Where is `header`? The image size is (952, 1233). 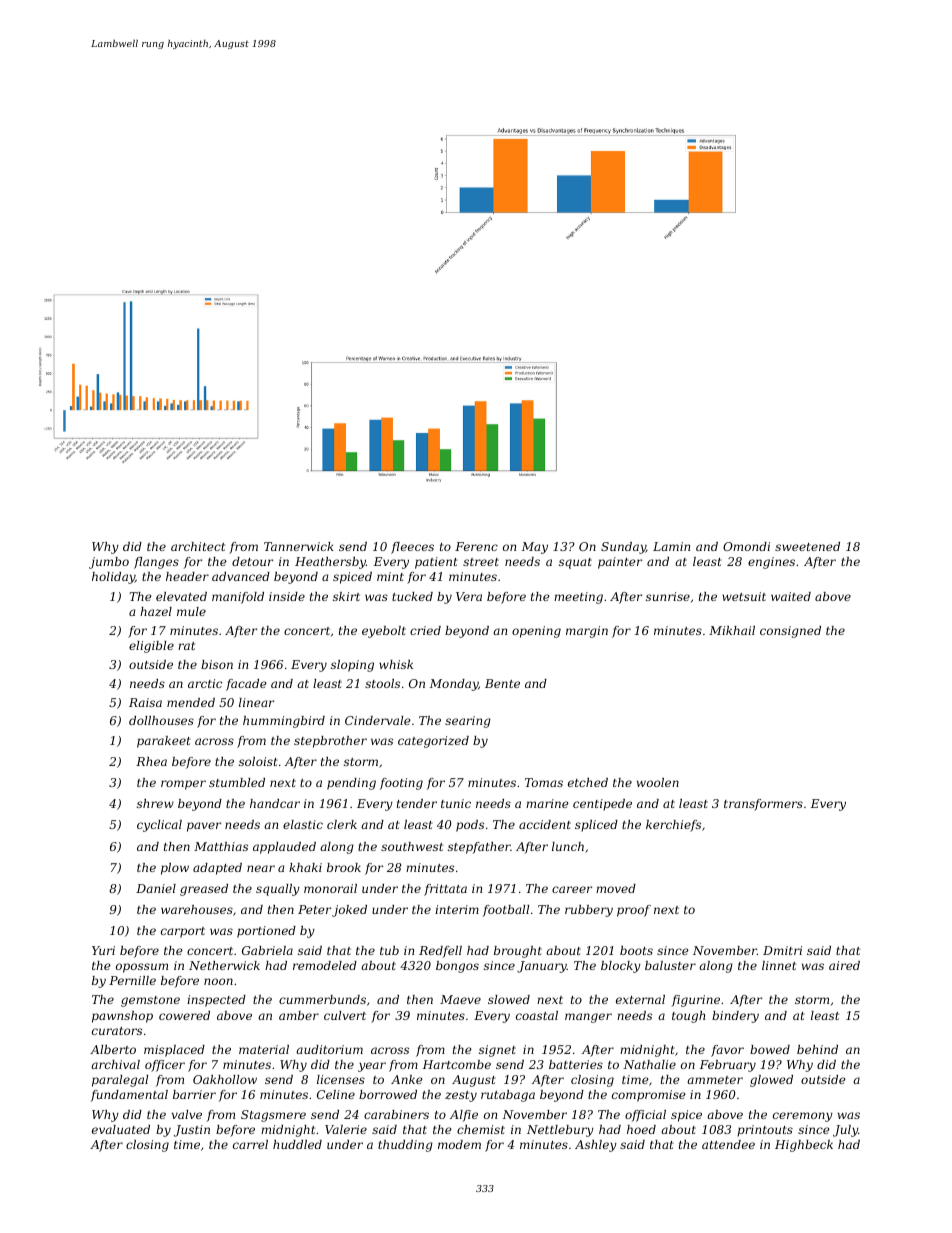 header is located at coordinates (187, 576).
